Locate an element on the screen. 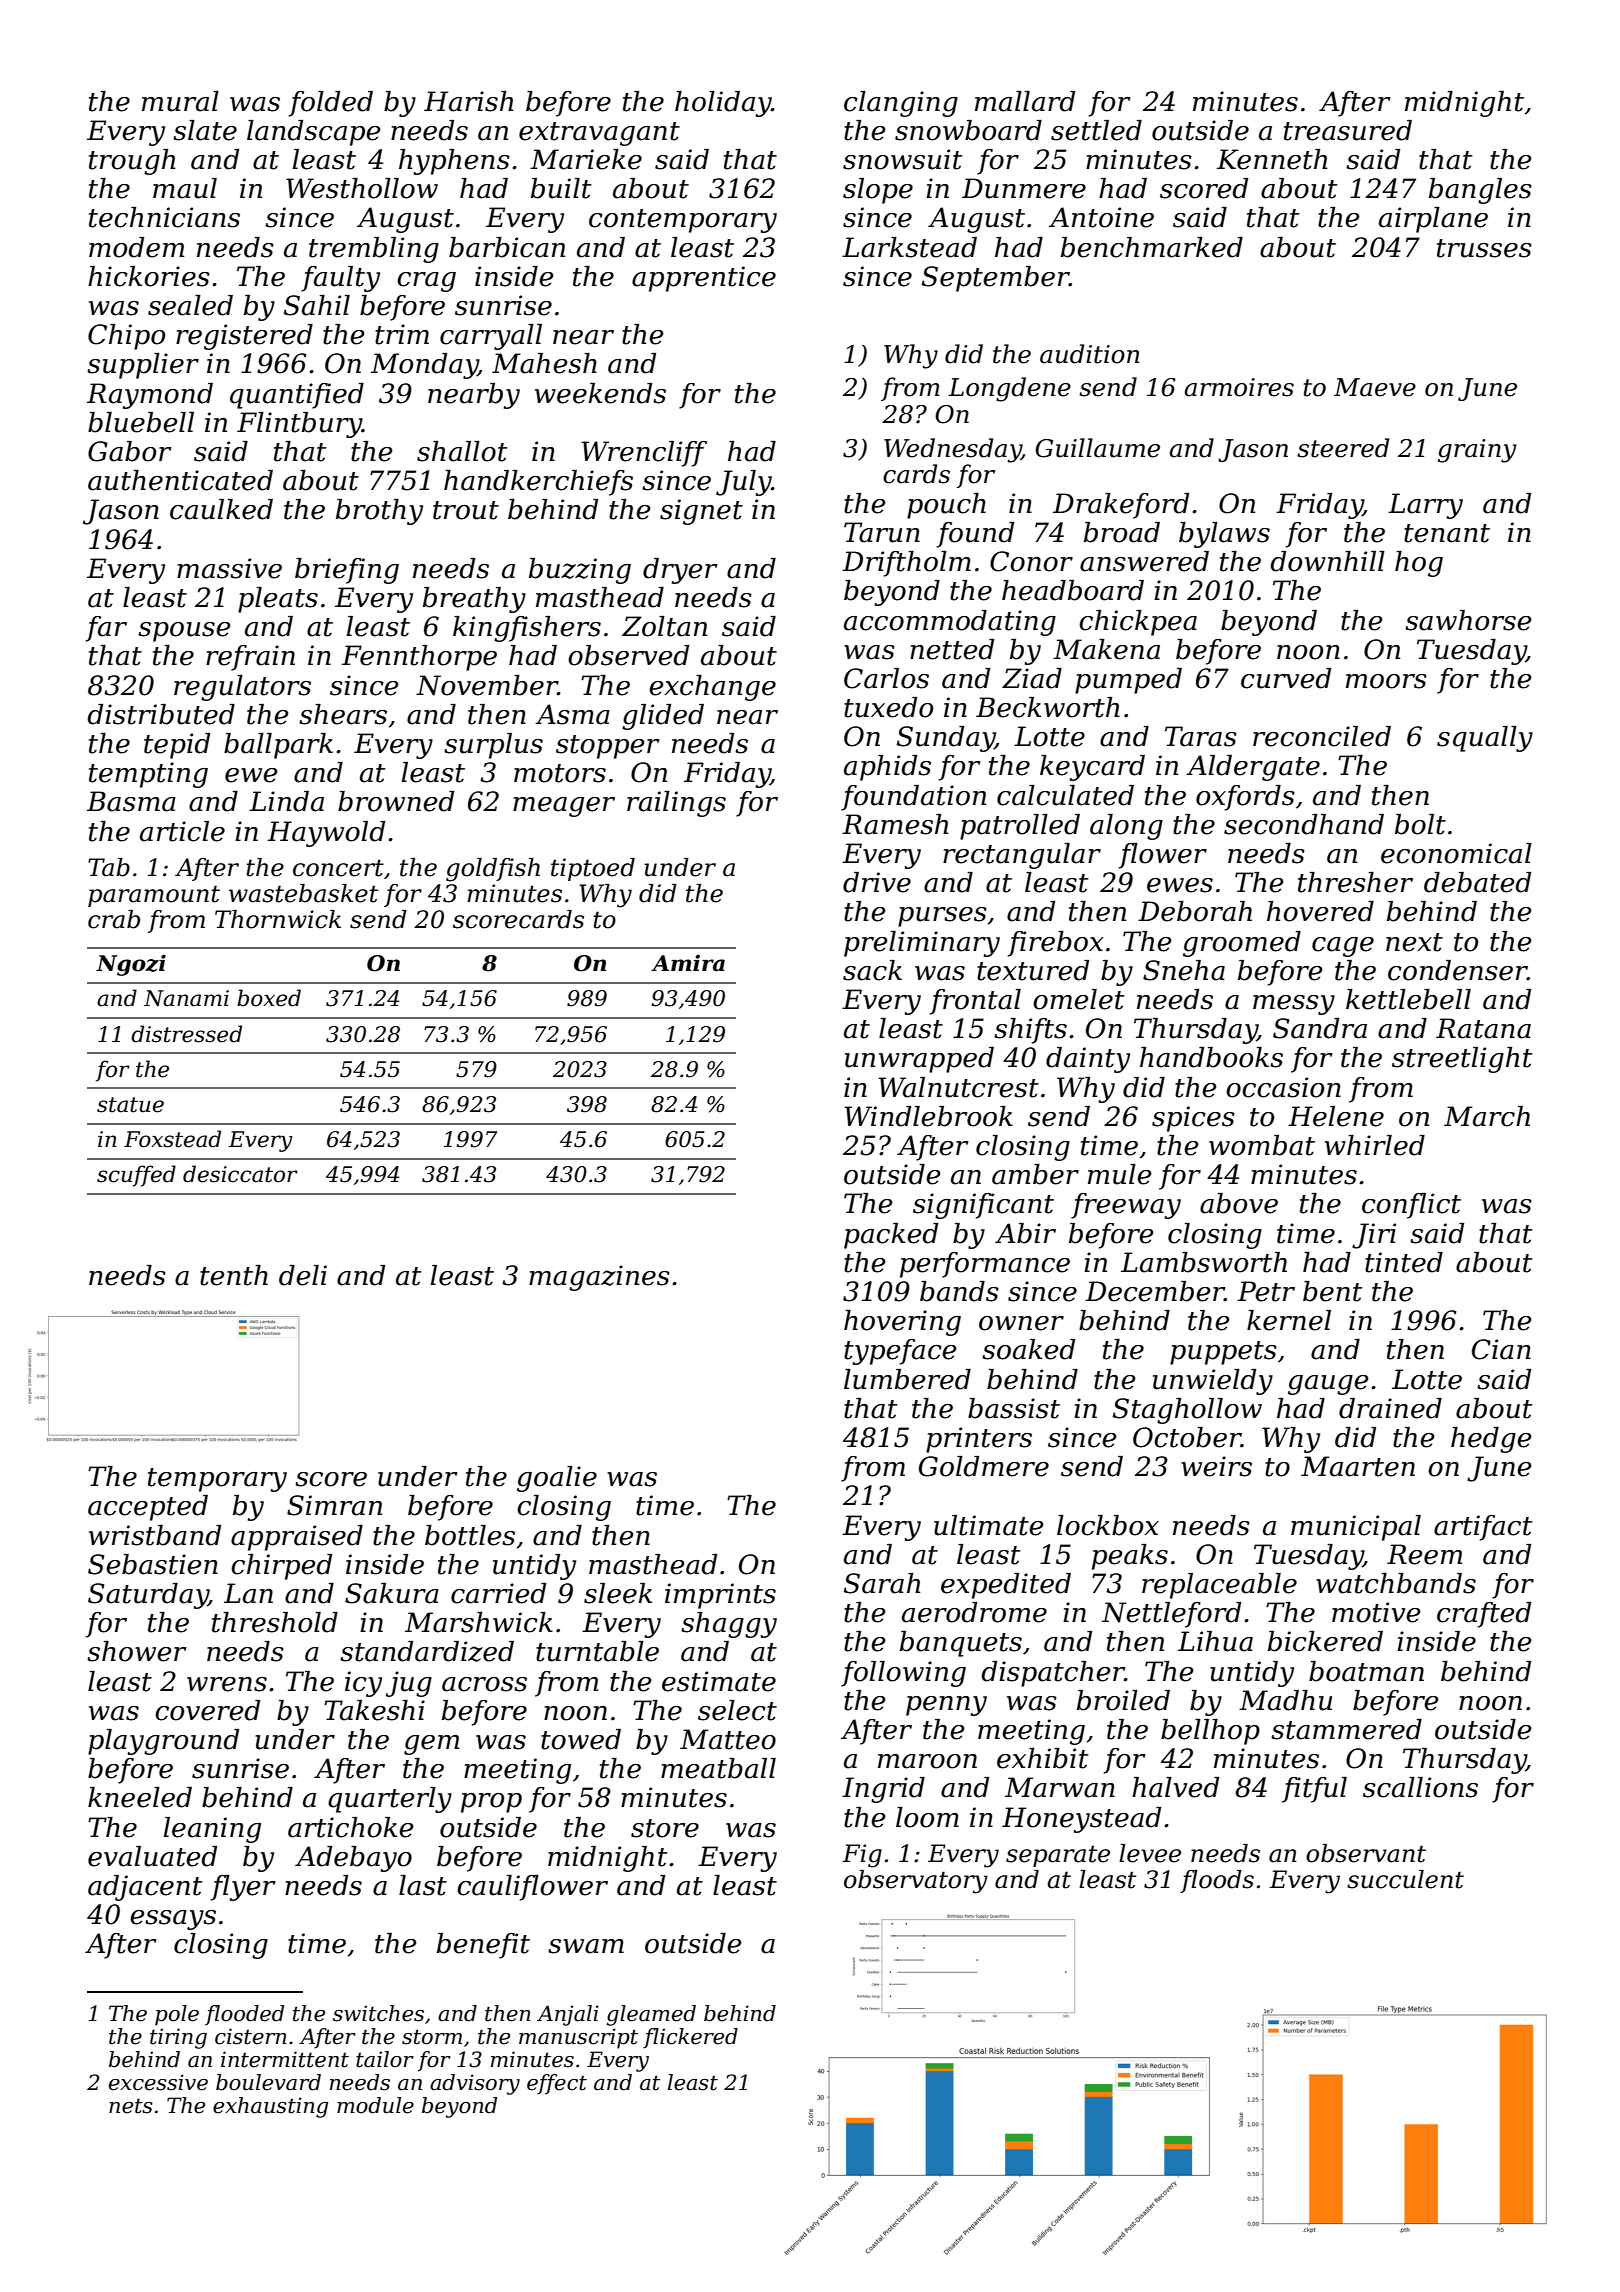 The image size is (1620, 2292). magazines is located at coordinates (599, 1278).
